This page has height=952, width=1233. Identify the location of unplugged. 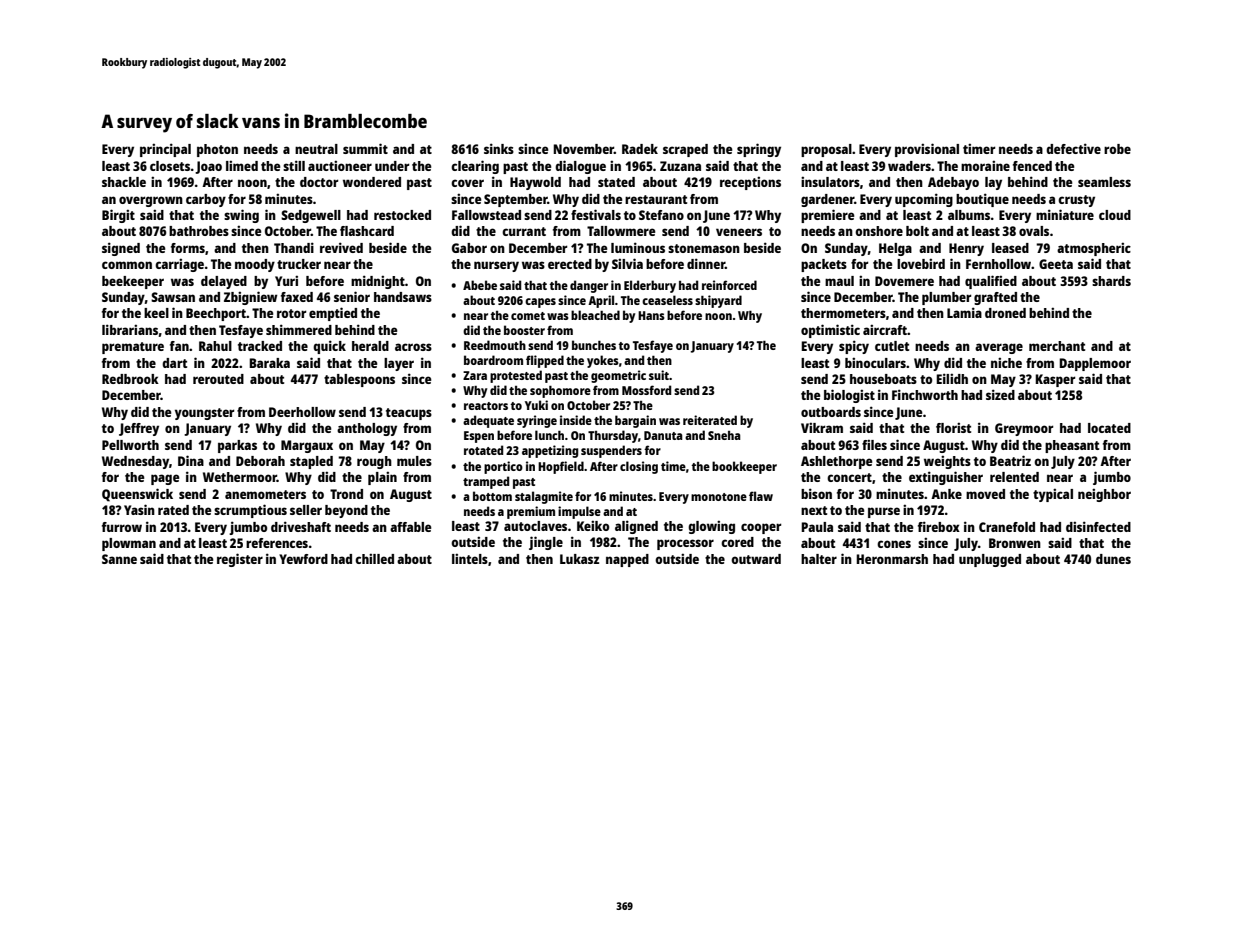
(990, 560).
